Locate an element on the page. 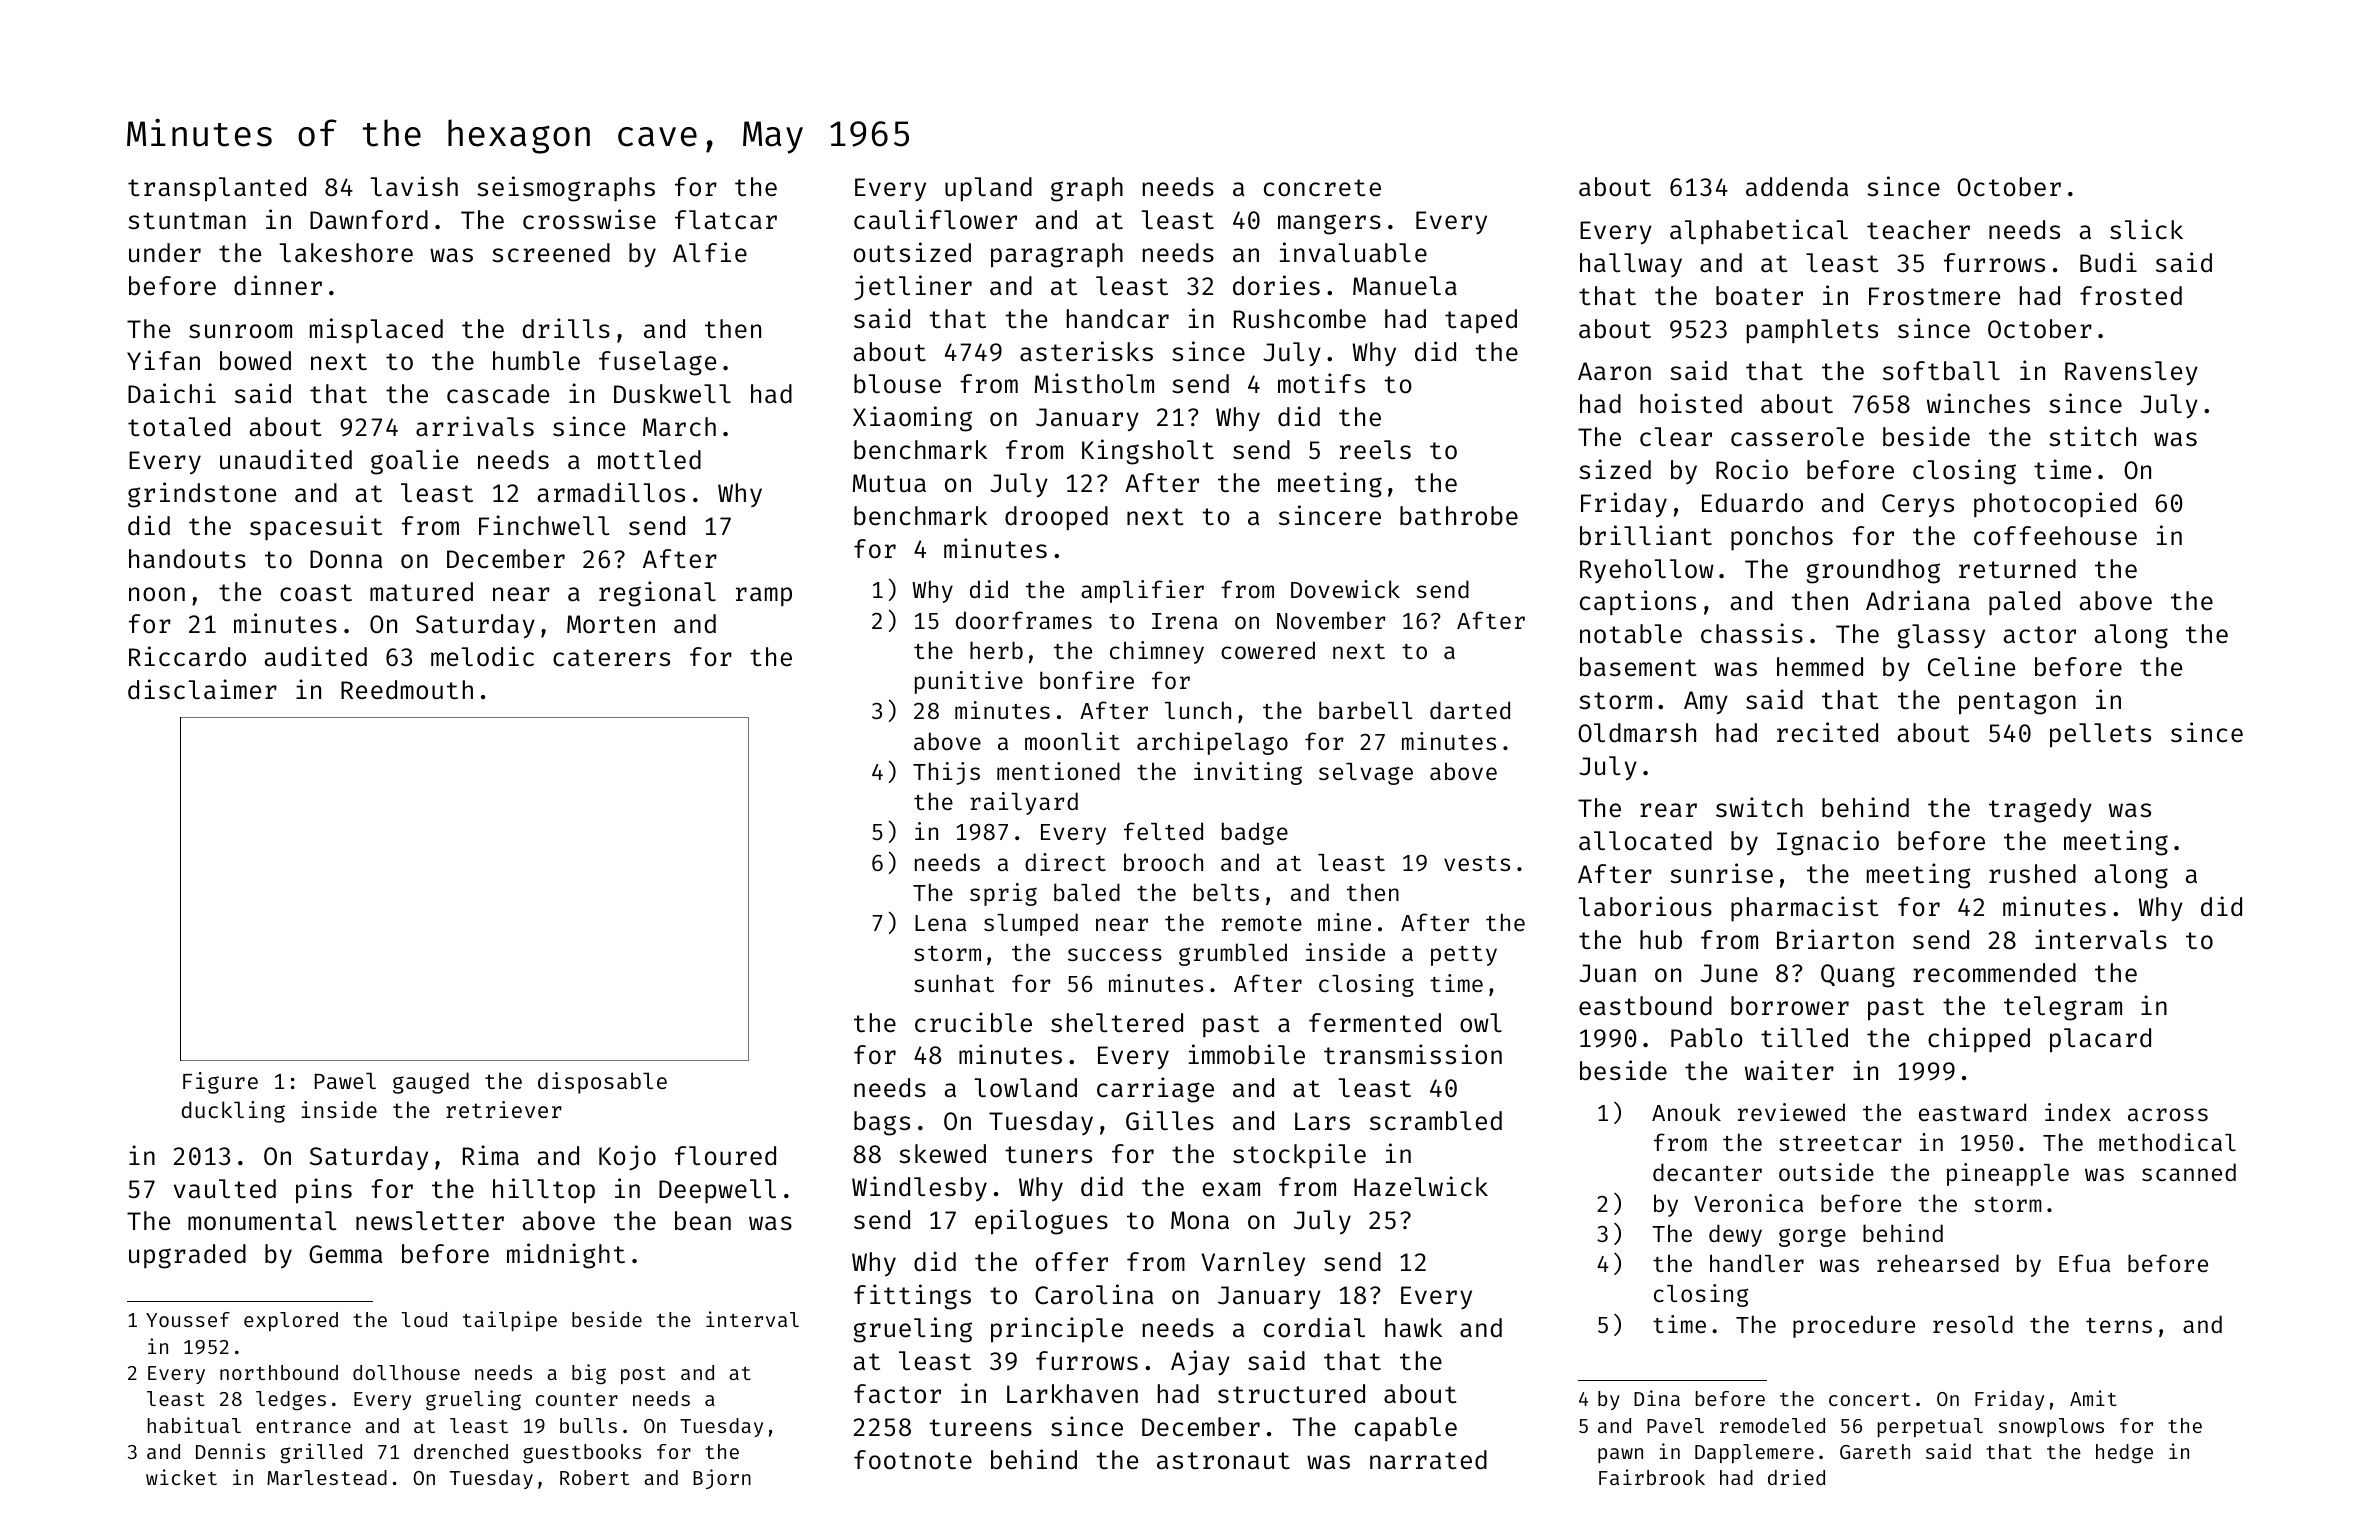 This document has width=2380, height=1540. upland is located at coordinates (988, 189).
